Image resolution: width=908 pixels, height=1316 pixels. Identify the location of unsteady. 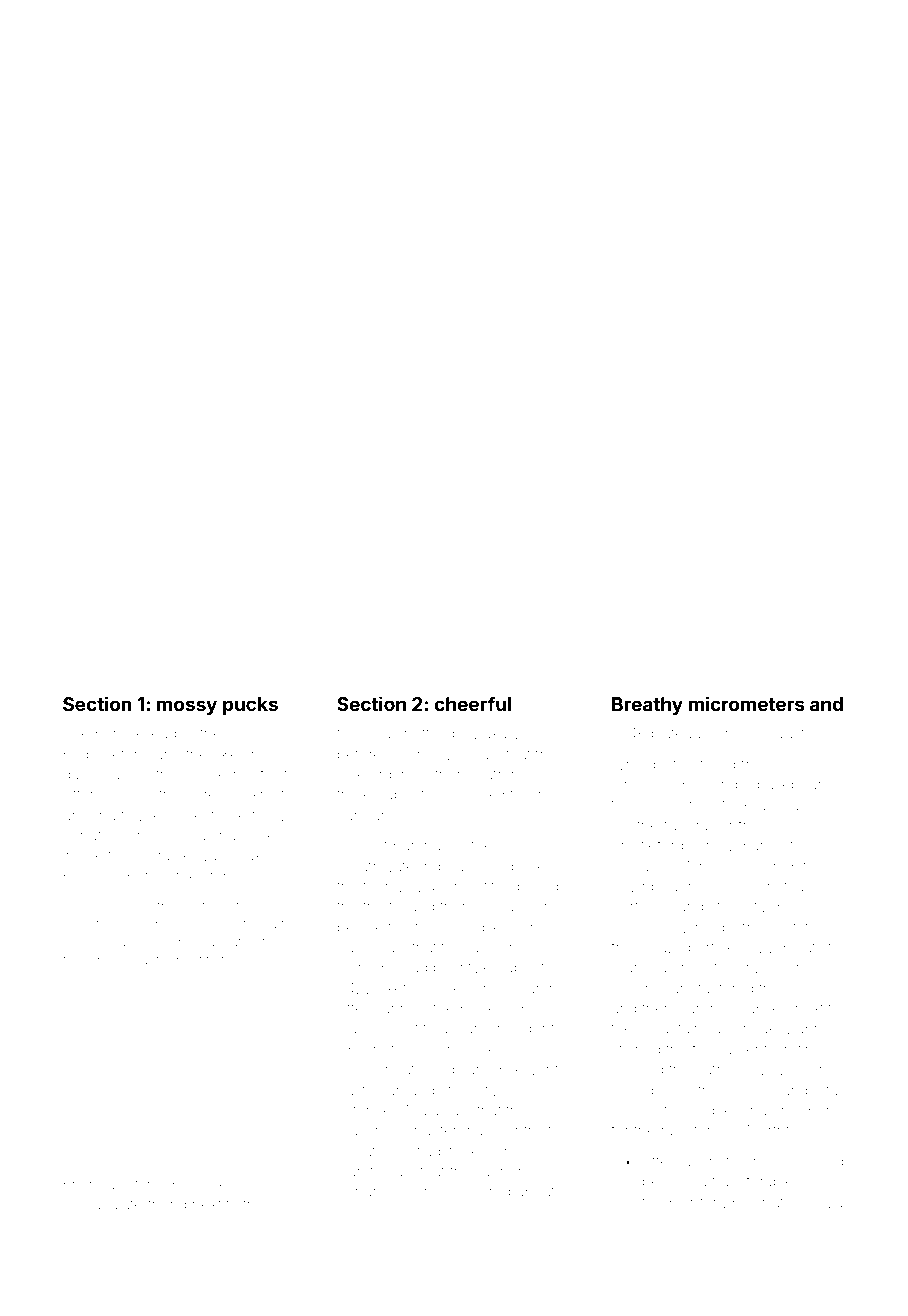
(790, 888).
